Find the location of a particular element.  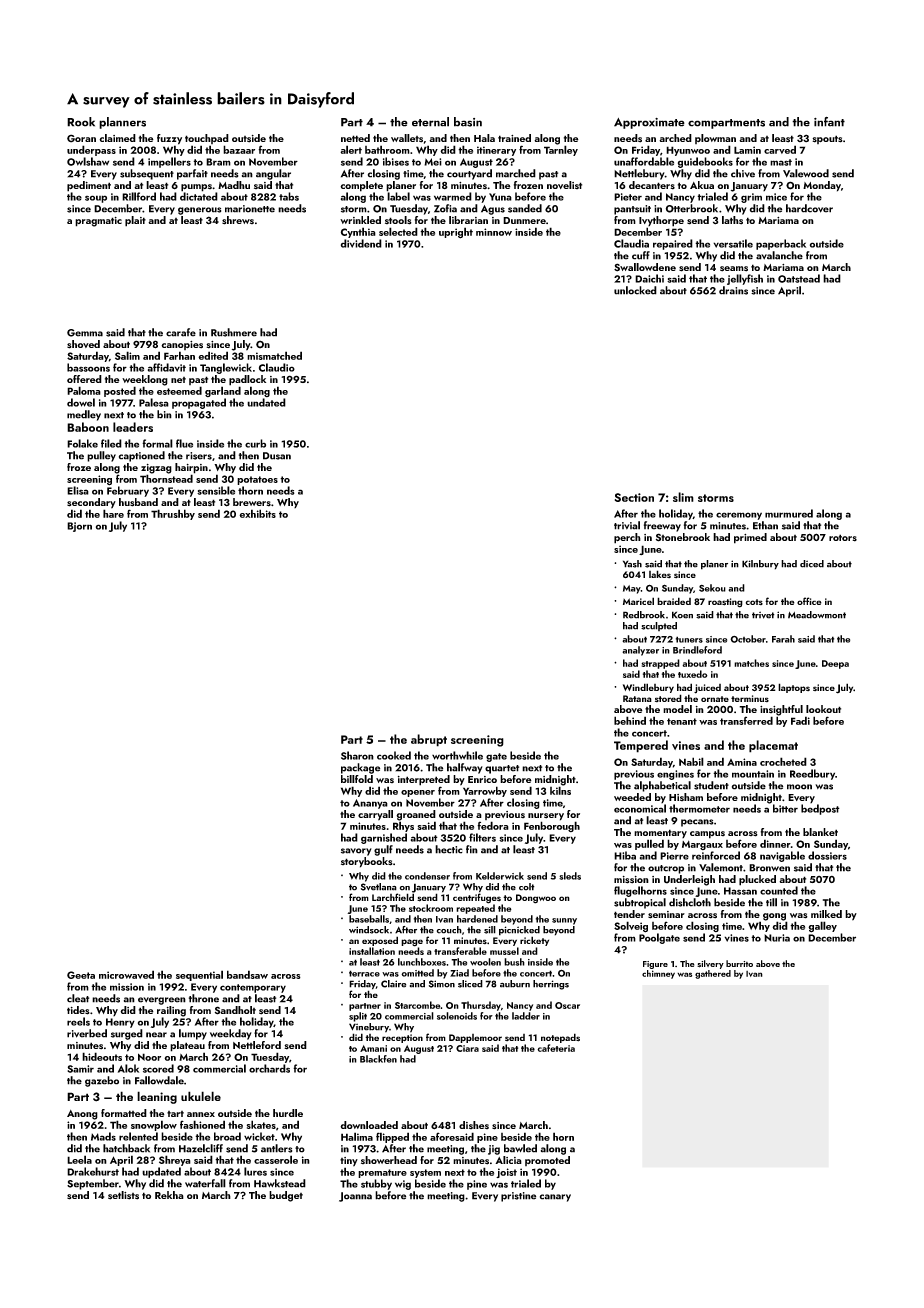

eternal is located at coordinates (430, 122).
